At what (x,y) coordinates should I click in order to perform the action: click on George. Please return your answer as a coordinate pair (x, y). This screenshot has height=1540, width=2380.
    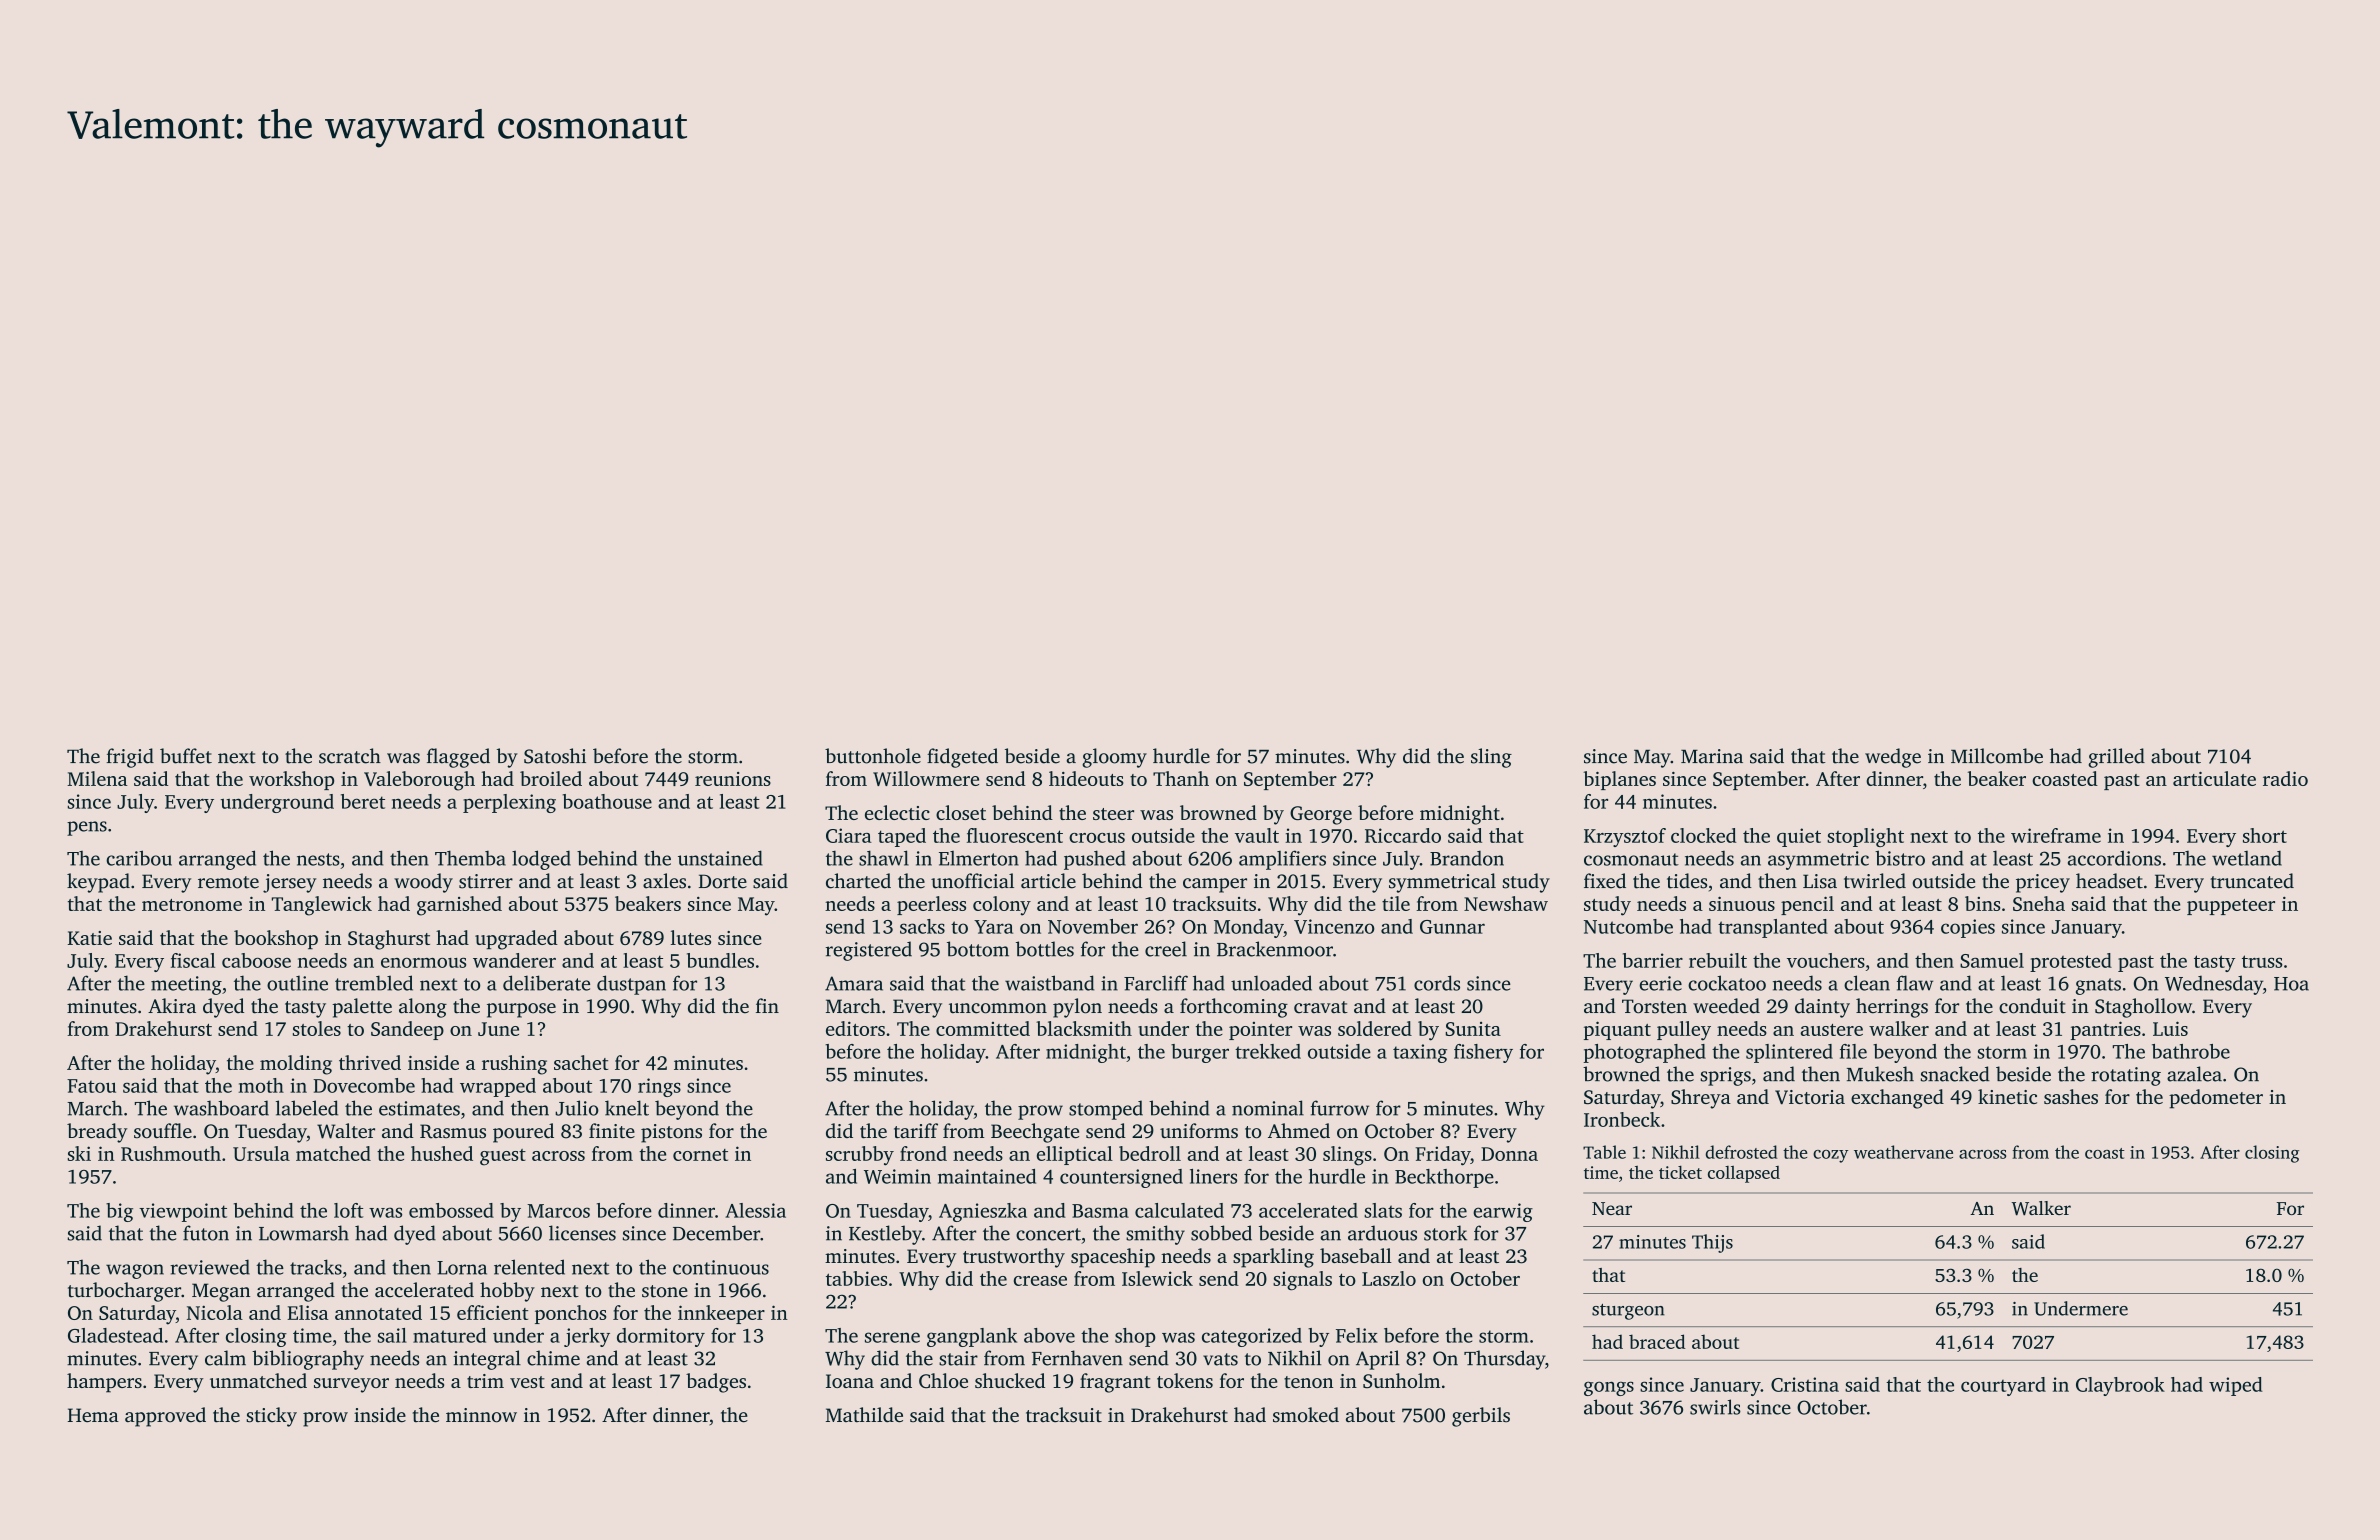
    Looking at the image, I should click on (1321, 815).
